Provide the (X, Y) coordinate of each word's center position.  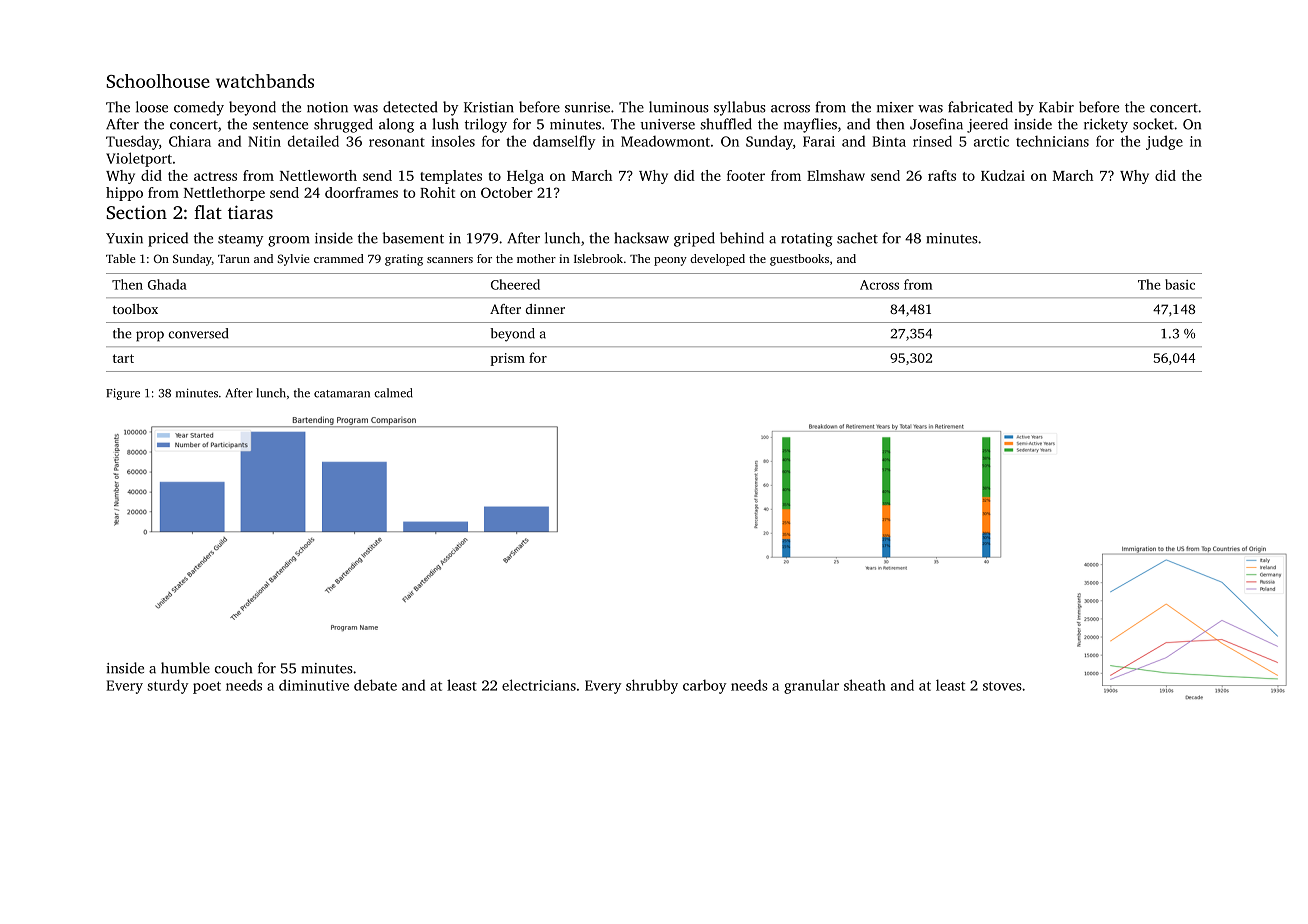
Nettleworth (318, 175)
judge (1164, 142)
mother (536, 258)
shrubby (652, 686)
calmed (393, 393)
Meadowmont (665, 141)
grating (404, 260)
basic (1180, 284)
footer (746, 175)
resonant (397, 142)
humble (185, 668)
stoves (1002, 686)
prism (507, 359)
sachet (857, 238)
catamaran (342, 394)
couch (233, 668)
